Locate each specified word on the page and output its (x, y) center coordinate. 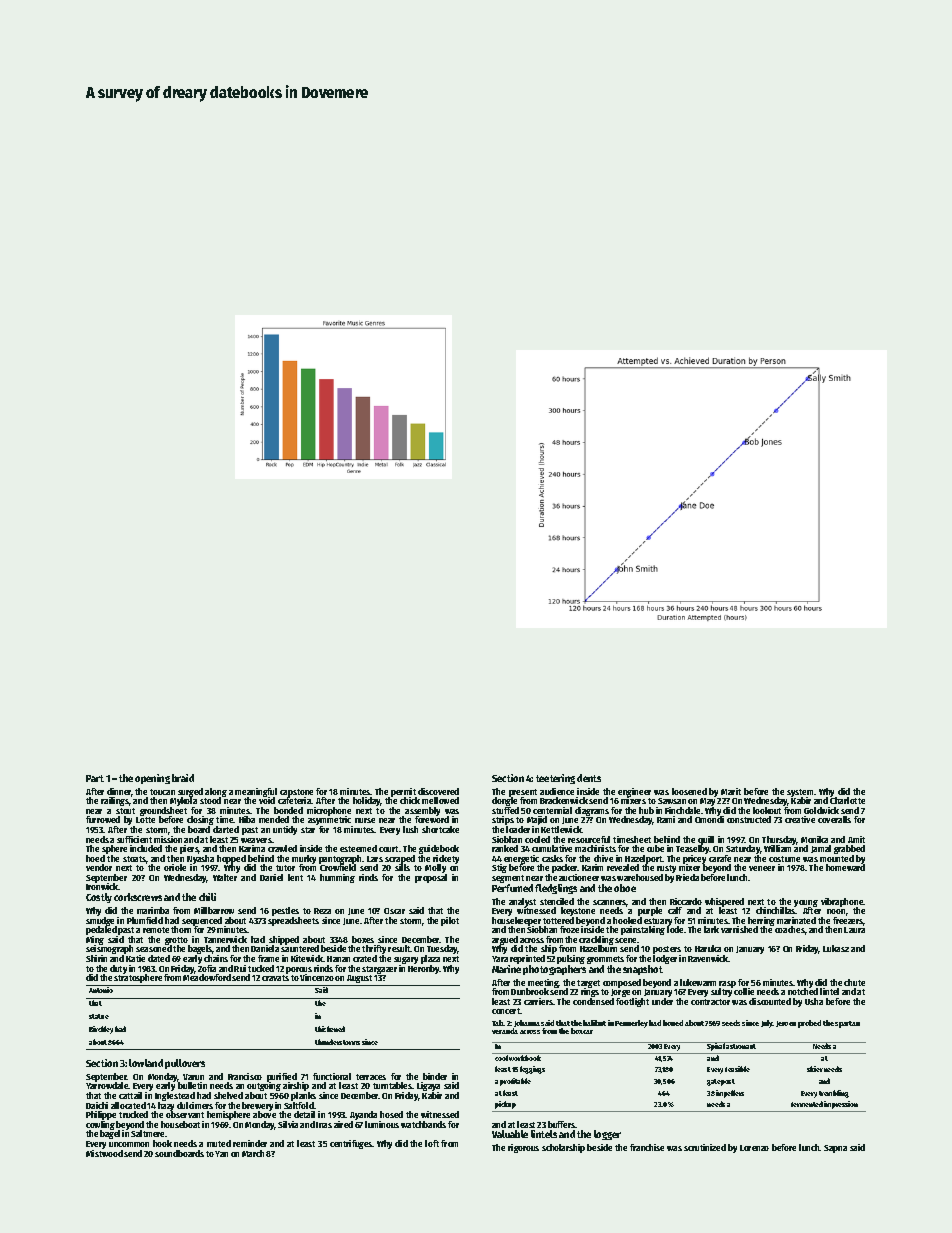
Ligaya (428, 1086)
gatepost (721, 1082)
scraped (400, 859)
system (800, 793)
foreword (432, 820)
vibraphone (842, 902)
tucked (261, 968)
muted (219, 1143)
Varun (193, 1077)
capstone (296, 793)
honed (673, 1023)
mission (168, 839)
